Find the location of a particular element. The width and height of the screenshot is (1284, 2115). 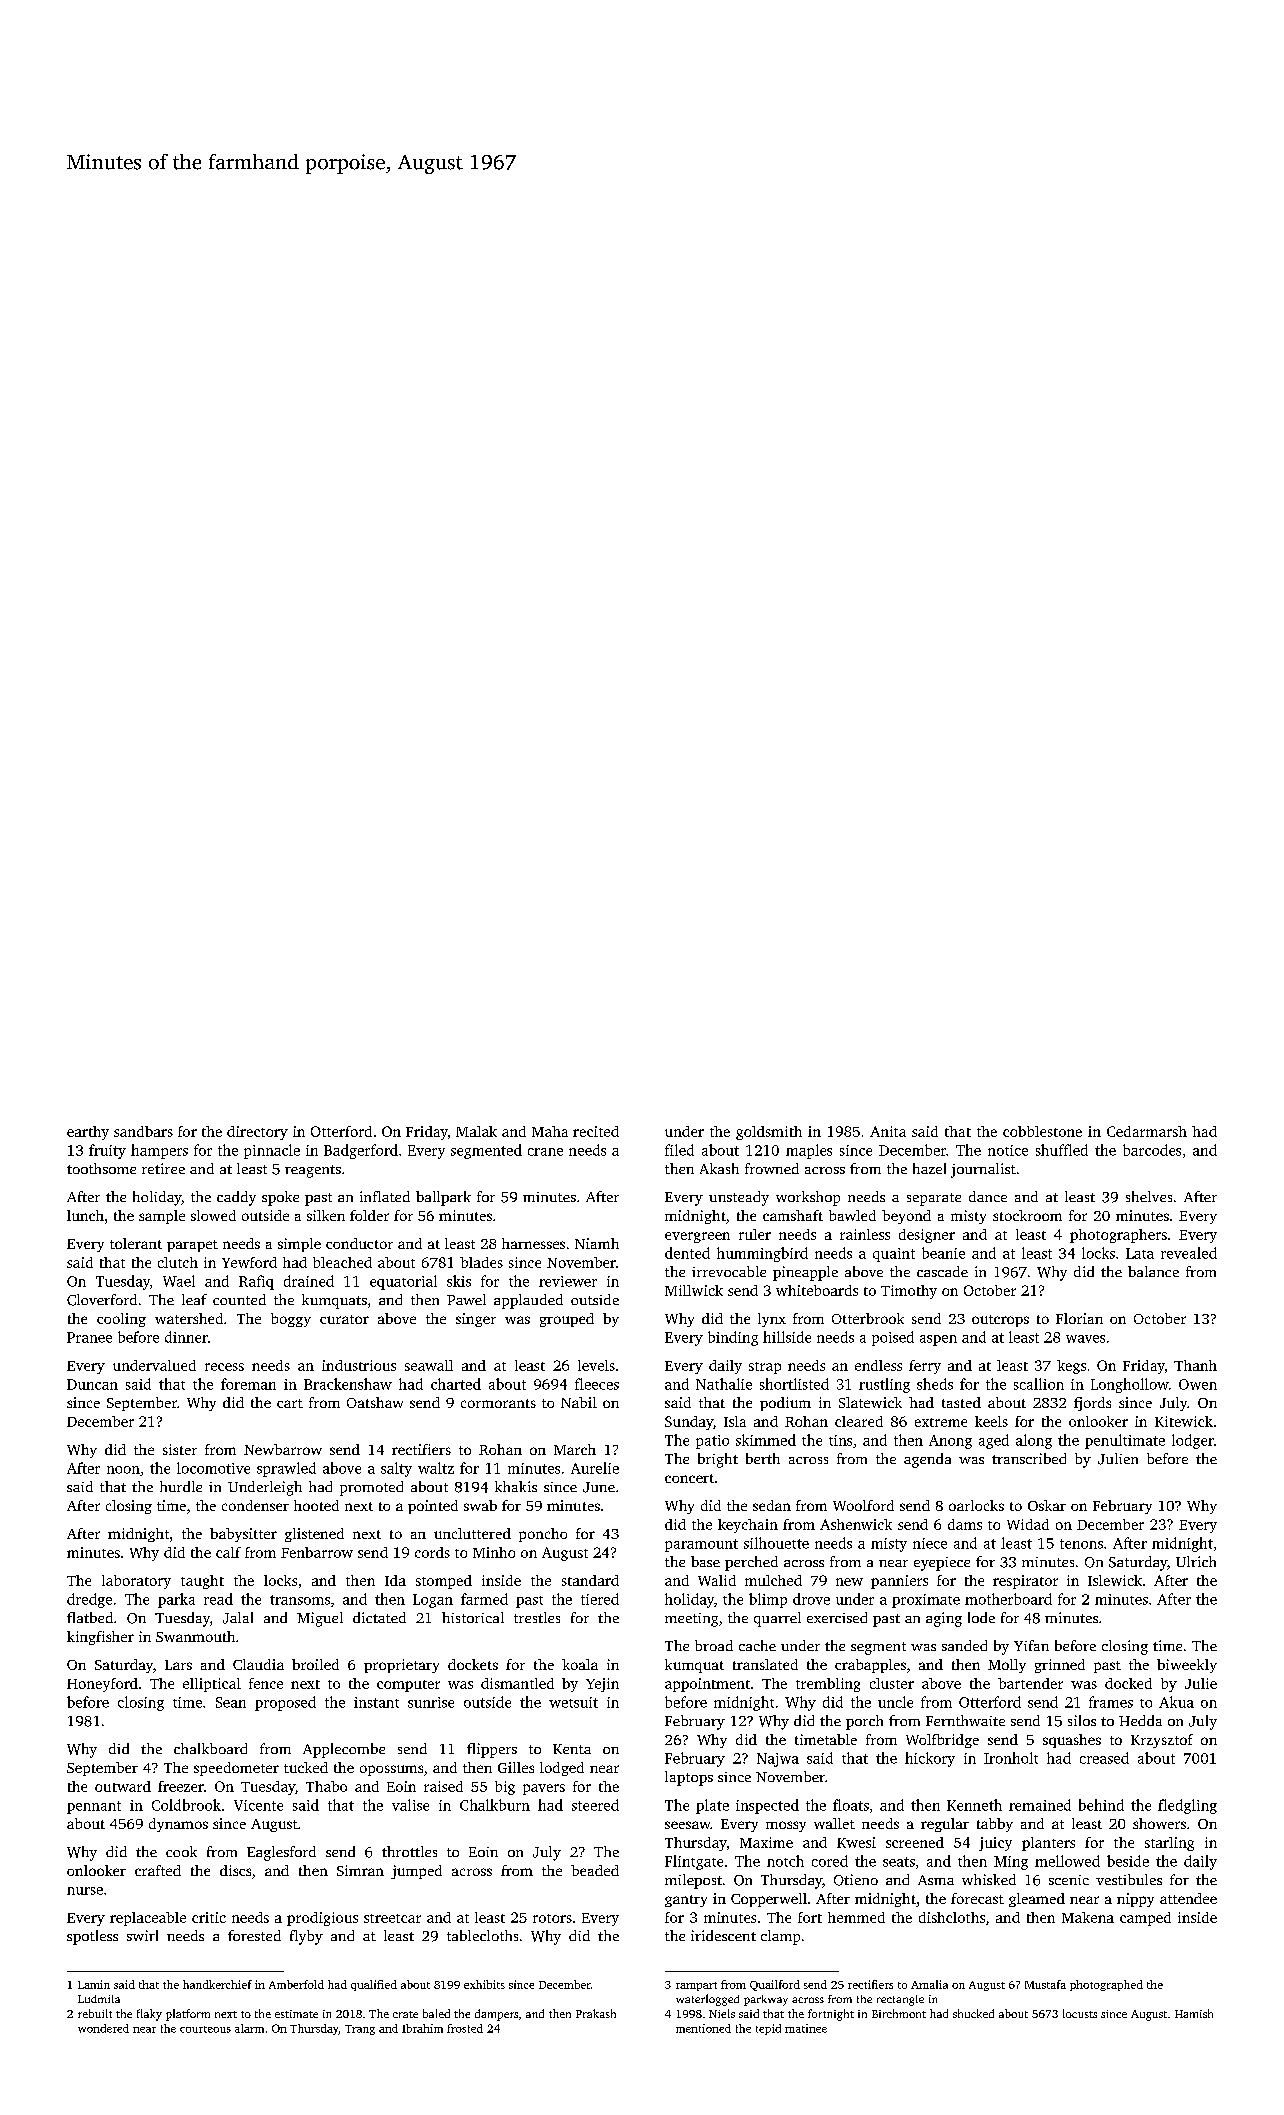

frosted is located at coordinates (465, 2028).
